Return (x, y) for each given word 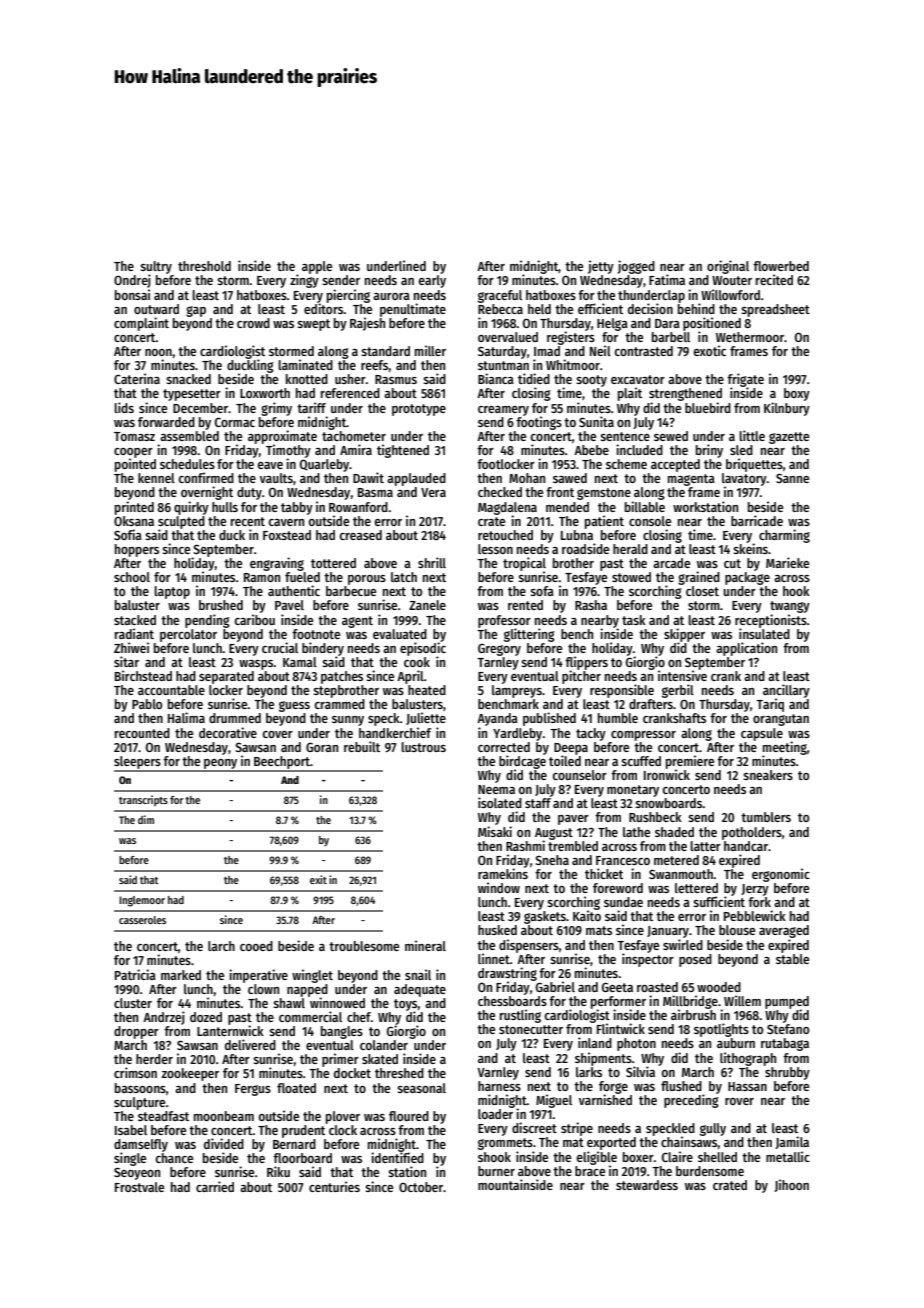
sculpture (139, 1103)
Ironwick (667, 774)
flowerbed (781, 266)
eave (270, 465)
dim (146, 819)
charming (784, 536)
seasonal (421, 1088)
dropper (136, 1032)
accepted (675, 465)
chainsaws (689, 1142)
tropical (524, 564)
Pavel (289, 605)
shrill (432, 562)
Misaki (495, 831)
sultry (156, 268)
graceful (500, 296)
